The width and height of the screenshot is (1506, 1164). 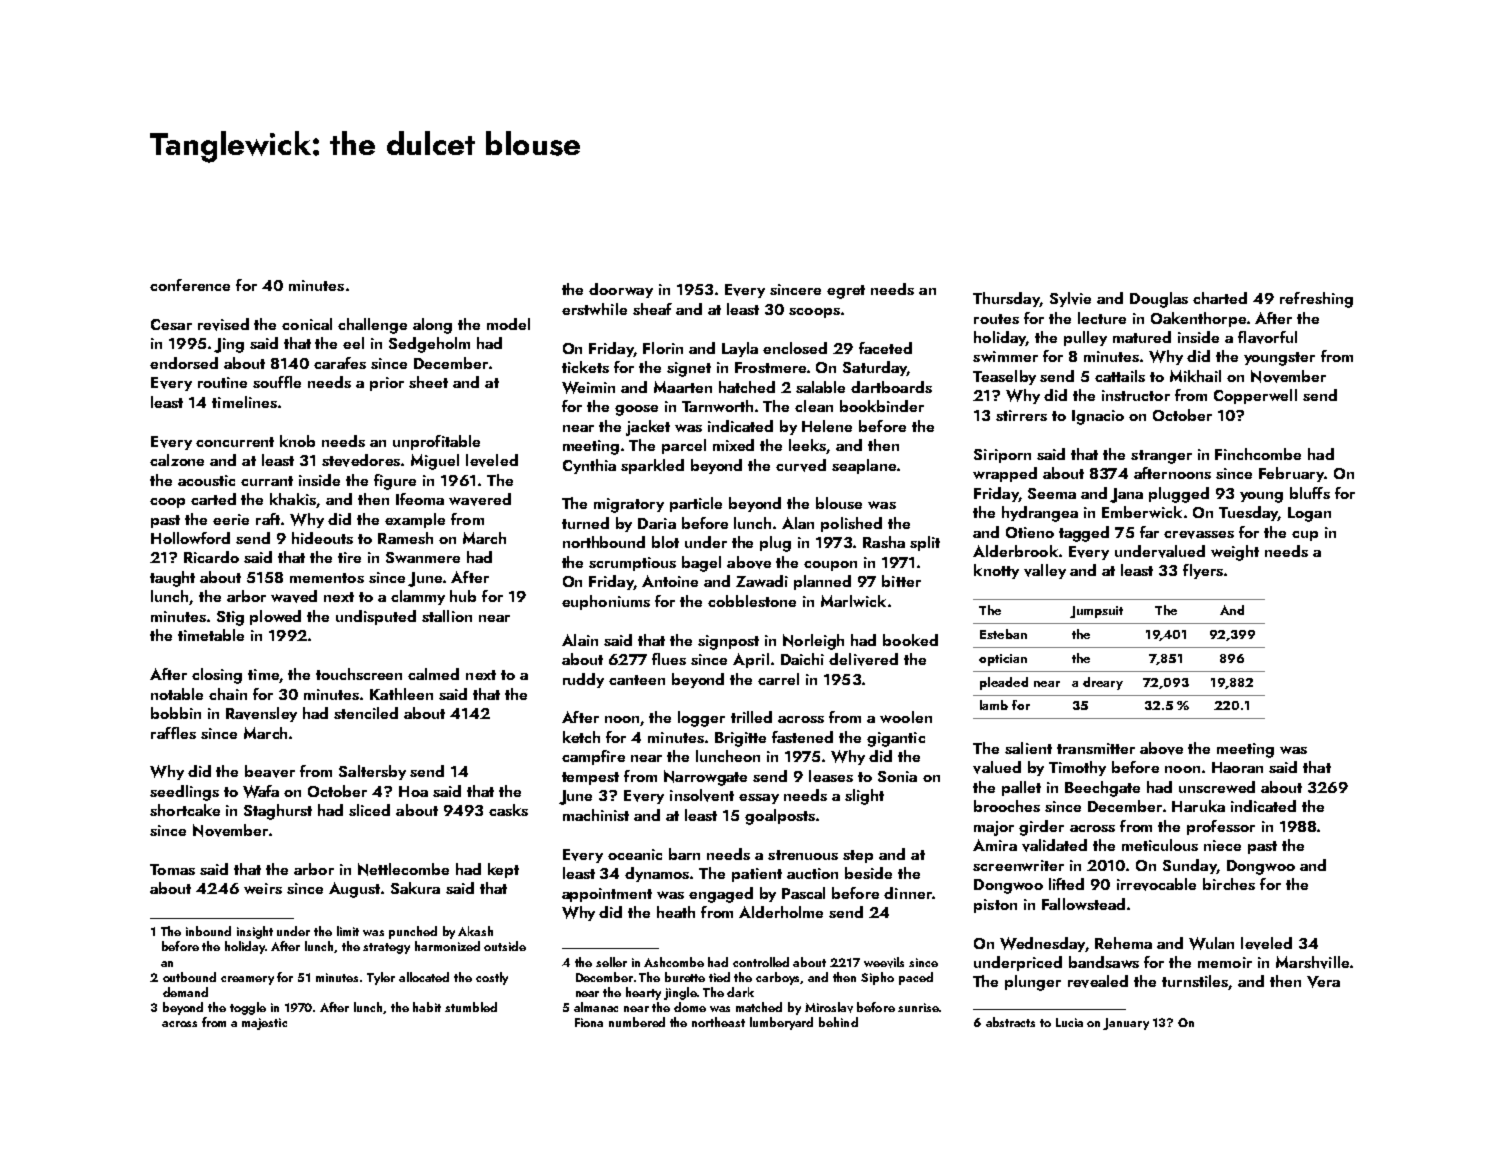 What do you see at coordinates (820, 387) in the screenshot?
I see `salable` at bounding box center [820, 387].
